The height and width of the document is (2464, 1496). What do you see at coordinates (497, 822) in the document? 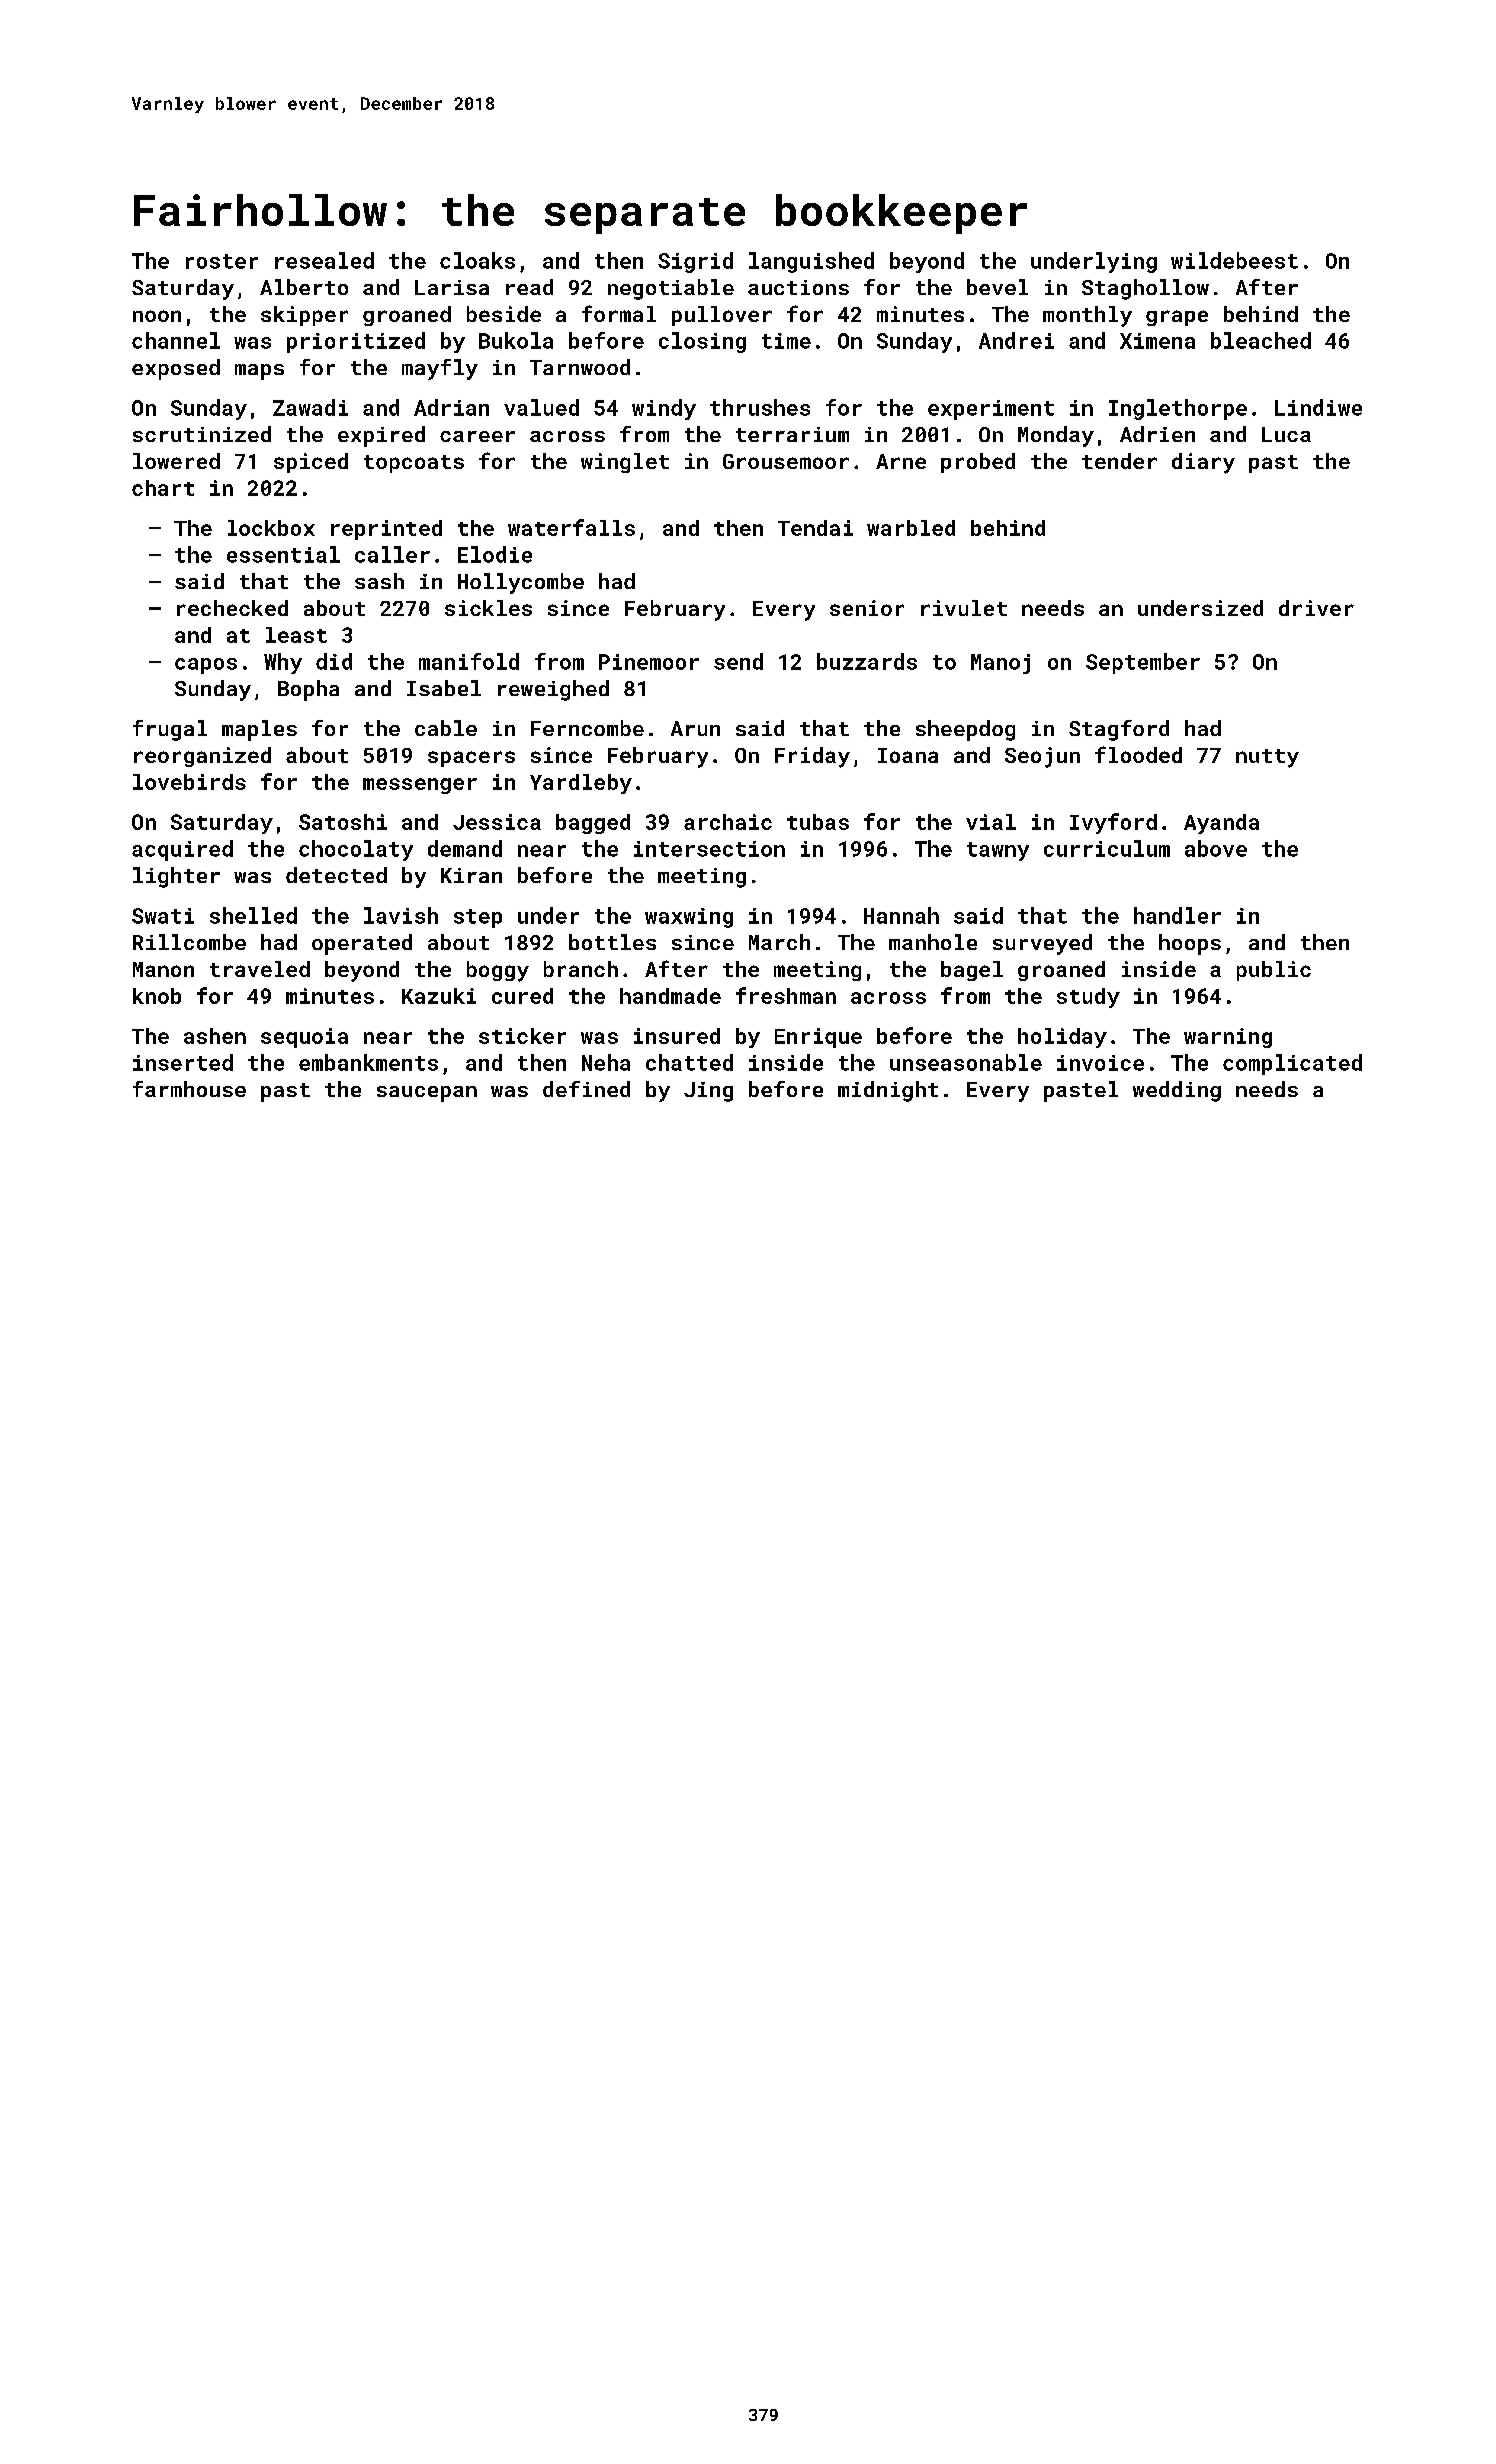
I see `Jessica` at bounding box center [497, 822].
